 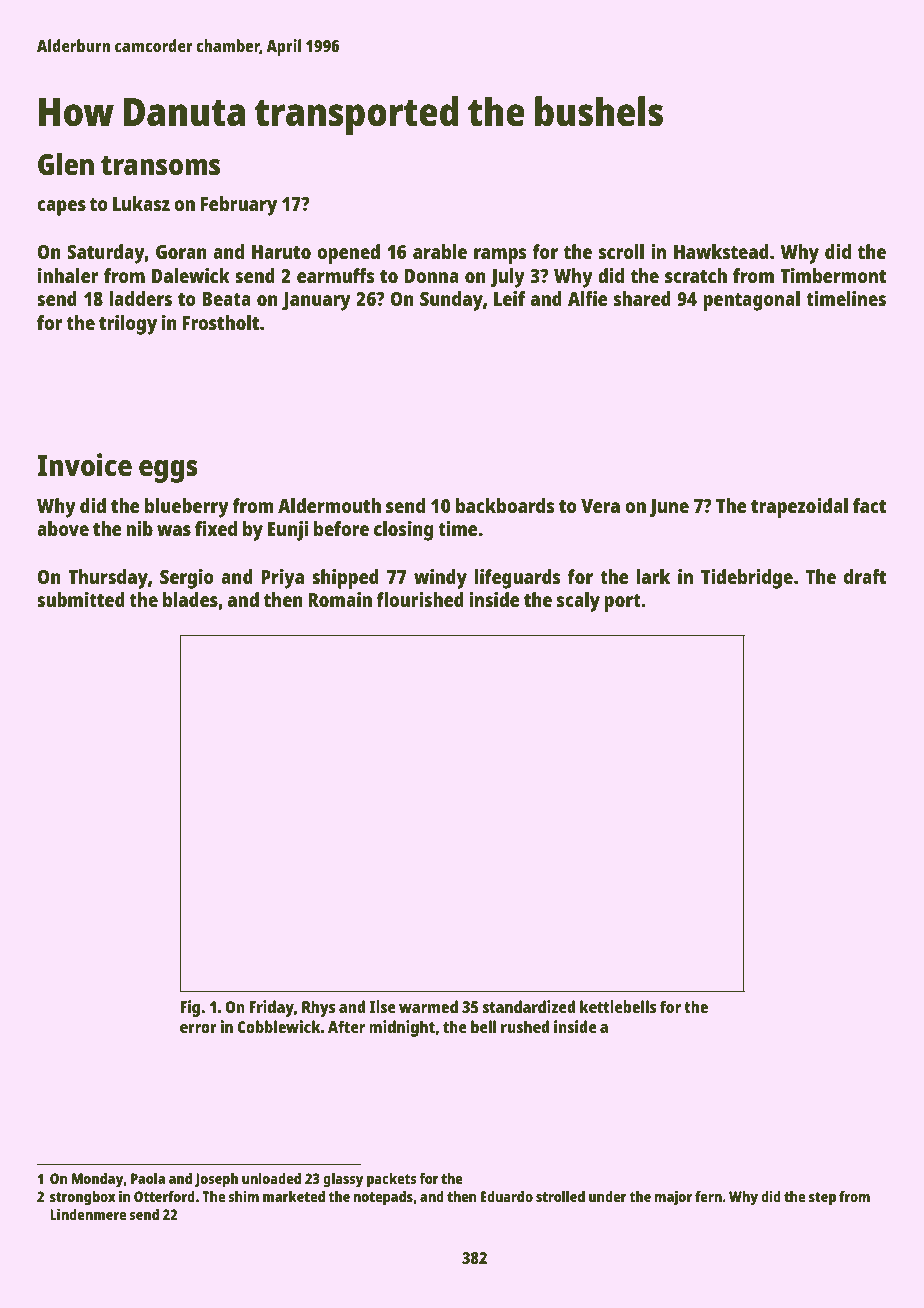 What do you see at coordinates (529, 1006) in the page?
I see `standardized` at bounding box center [529, 1006].
